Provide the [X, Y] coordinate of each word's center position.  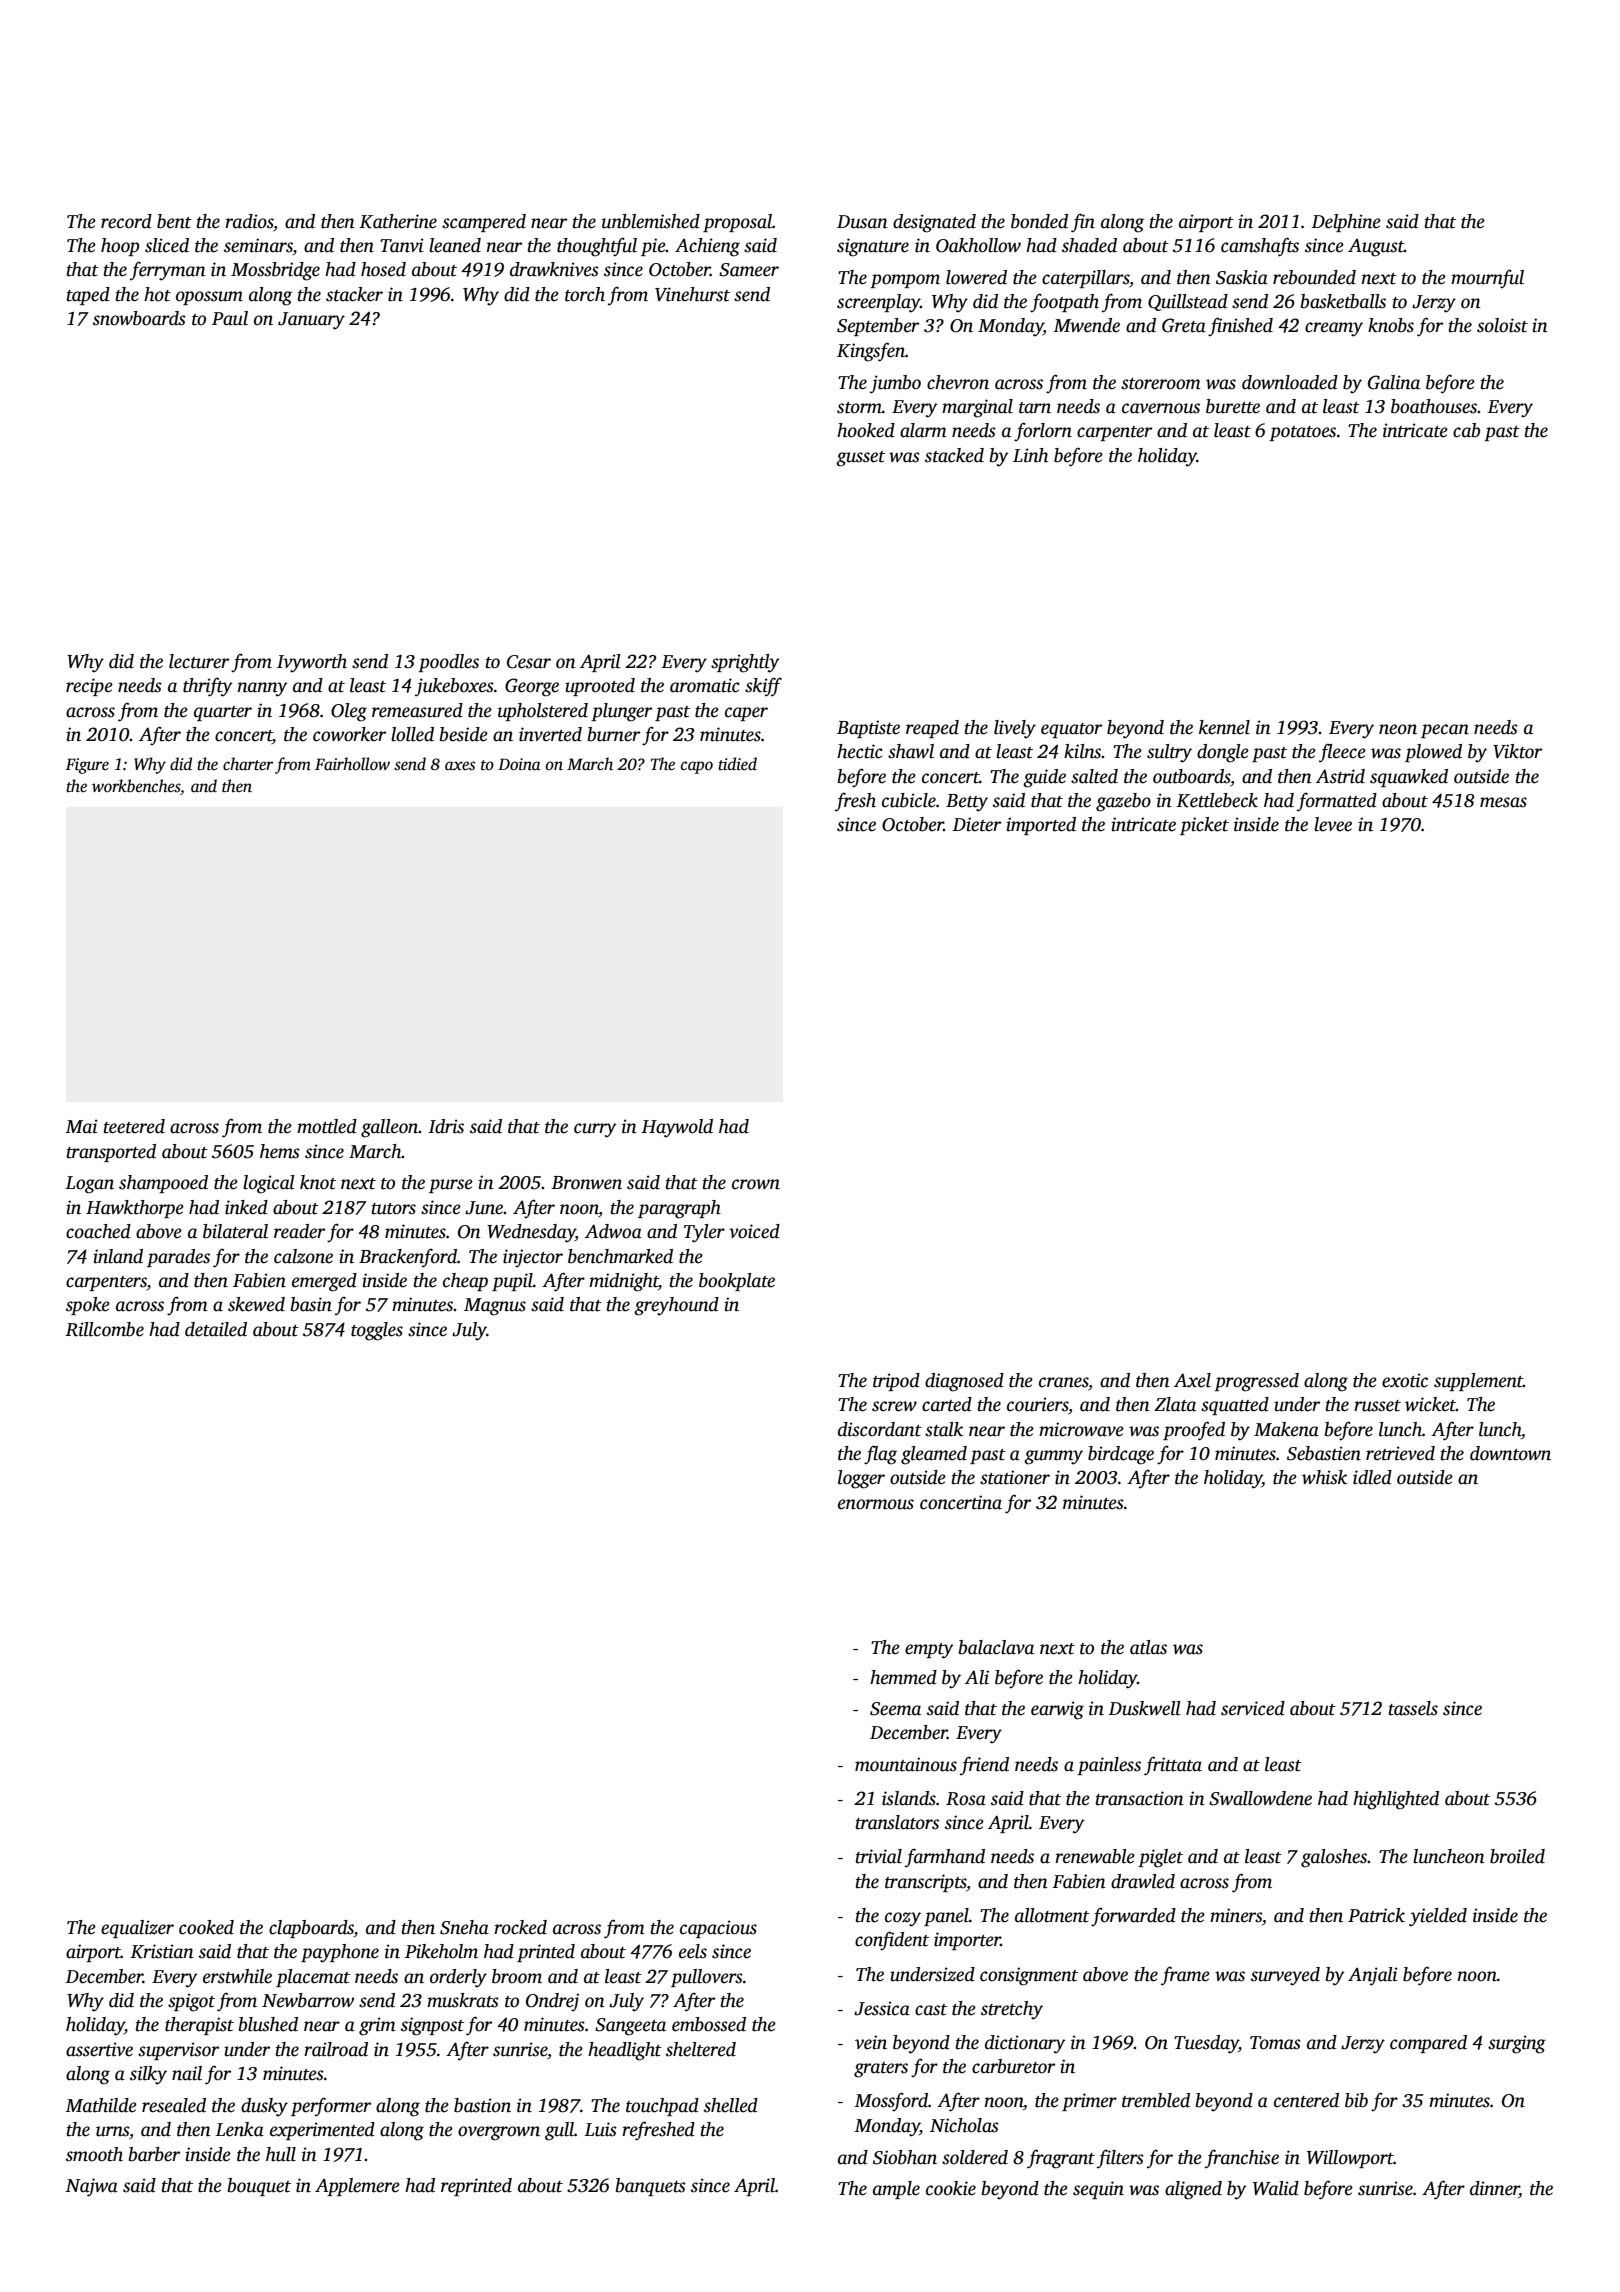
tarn [1035, 408]
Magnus [495, 1307]
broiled [1517, 1856]
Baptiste [868, 729]
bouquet [259, 2187]
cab [1466, 430]
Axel [1192, 1380]
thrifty [207, 687]
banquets [651, 2187]
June [484, 1208]
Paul [230, 318]
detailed [216, 1329]
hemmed [903, 1677]
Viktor [1517, 751]
